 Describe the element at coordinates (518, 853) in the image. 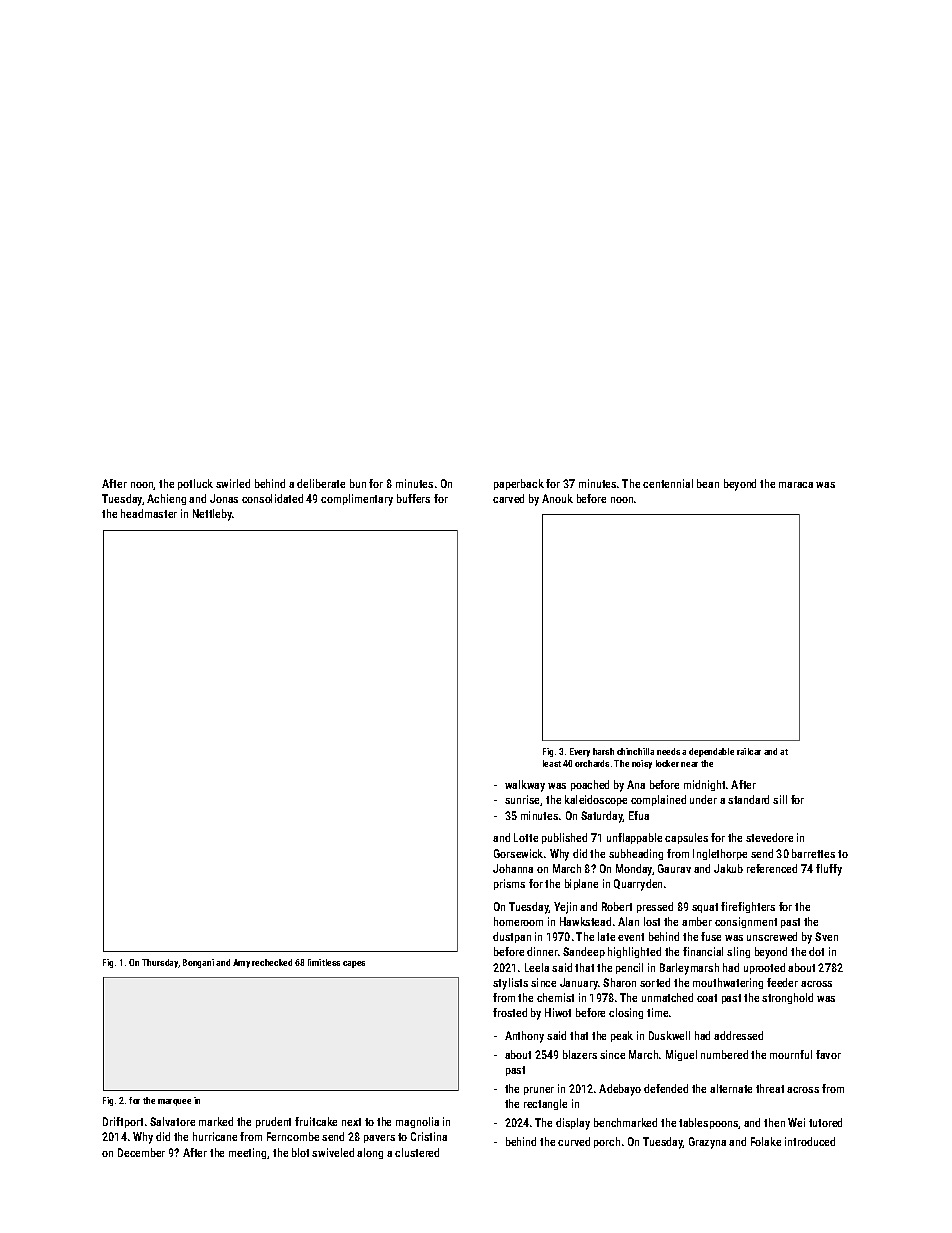

I see `Gorsewick` at that location.
